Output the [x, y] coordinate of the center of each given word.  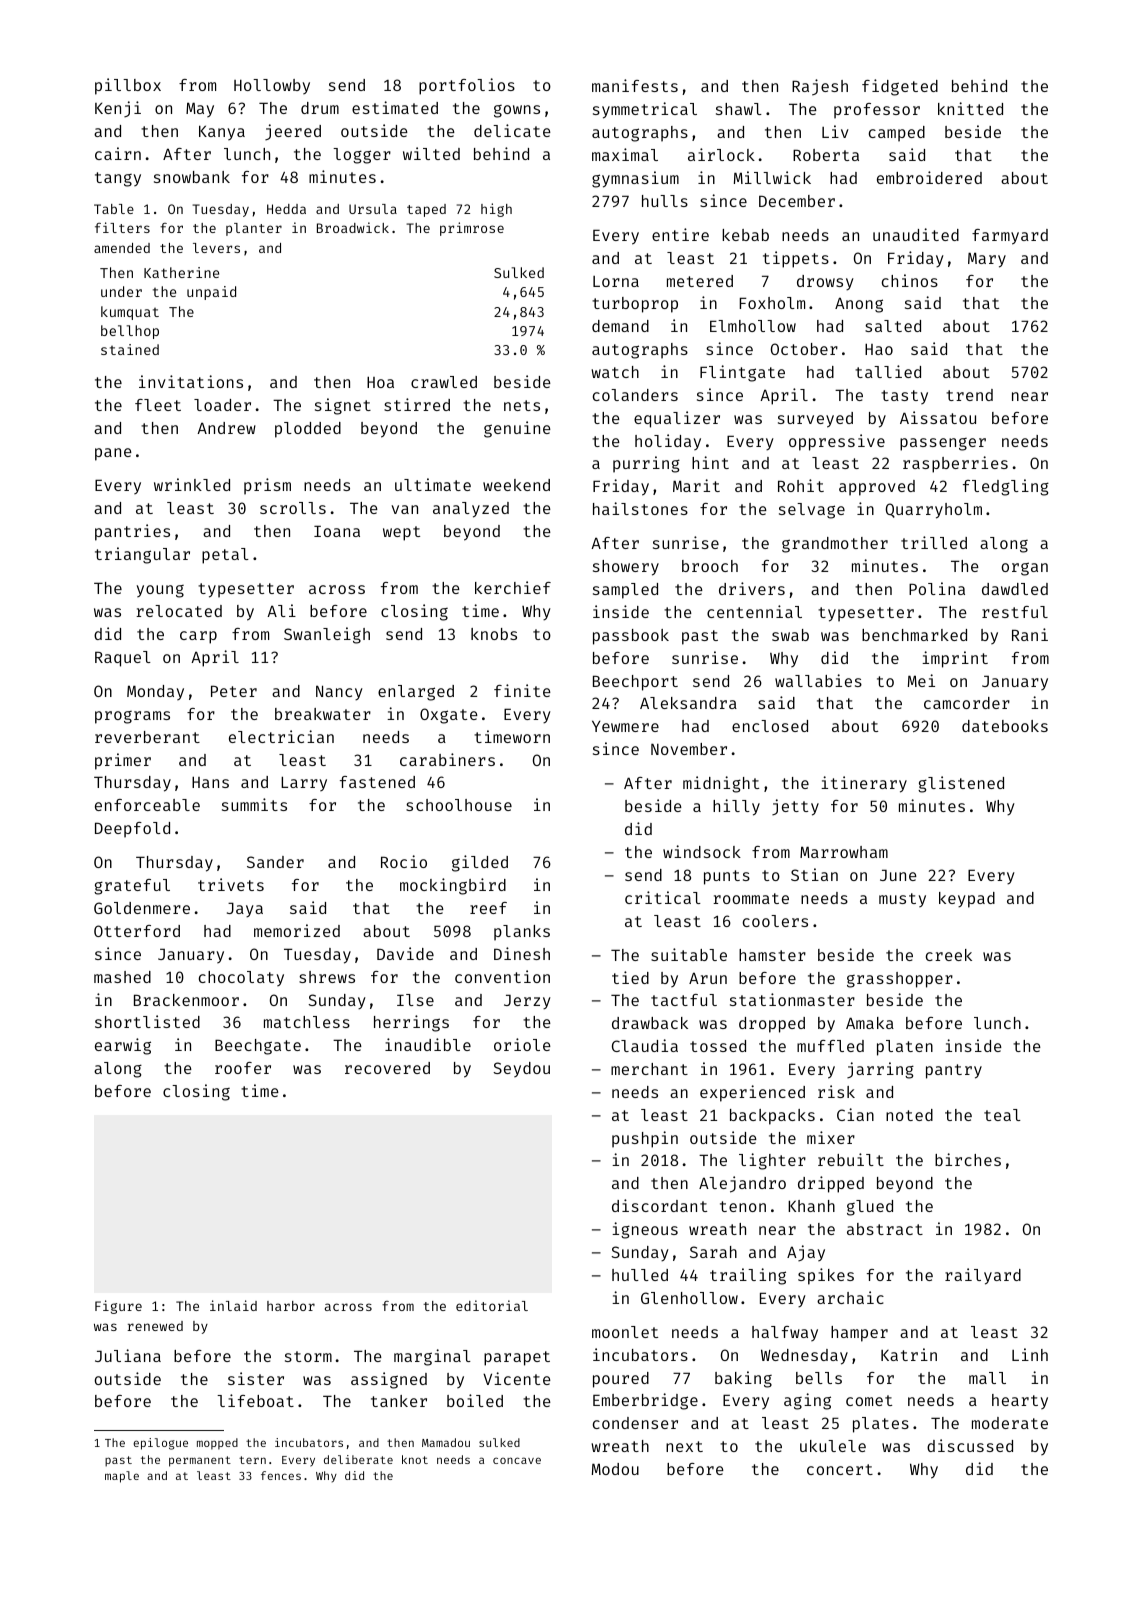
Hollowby [272, 86]
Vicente [517, 1378]
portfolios [467, 86]
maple [122, 1477]
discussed [970, 1445]
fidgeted [900, 87]
